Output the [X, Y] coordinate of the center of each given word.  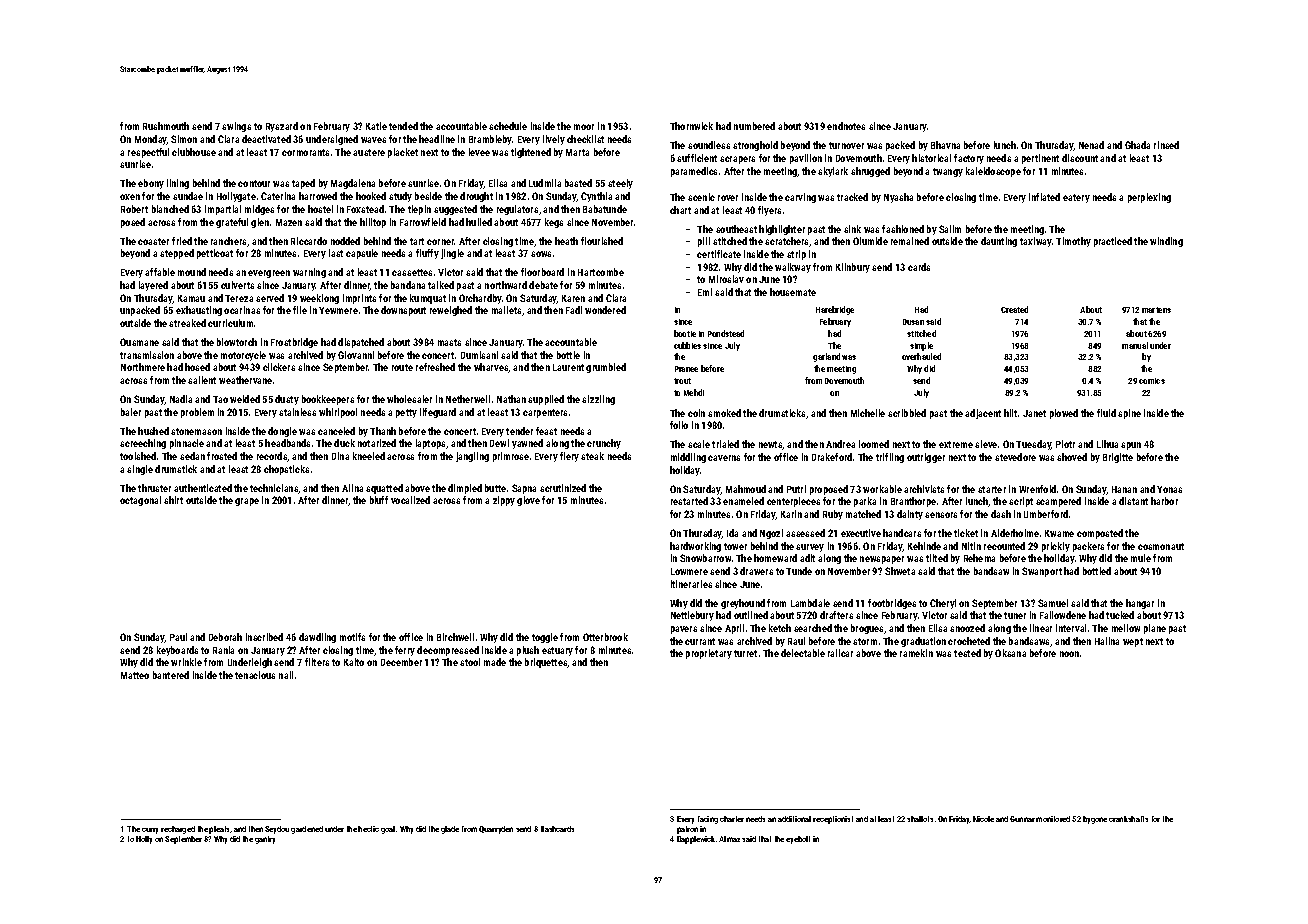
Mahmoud [746, 489]
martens [1156, 310]
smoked [724, 413]
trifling [890, 458]
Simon [184, 139]
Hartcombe [601, 272]
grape [247, 502]
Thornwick [691, 126]
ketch [780, 628]
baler [131, 412]
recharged [178, 830]
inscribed [264, 637]
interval [1071, 628]
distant [1133, 501]
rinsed [1166, 145]
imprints [359, 299]
